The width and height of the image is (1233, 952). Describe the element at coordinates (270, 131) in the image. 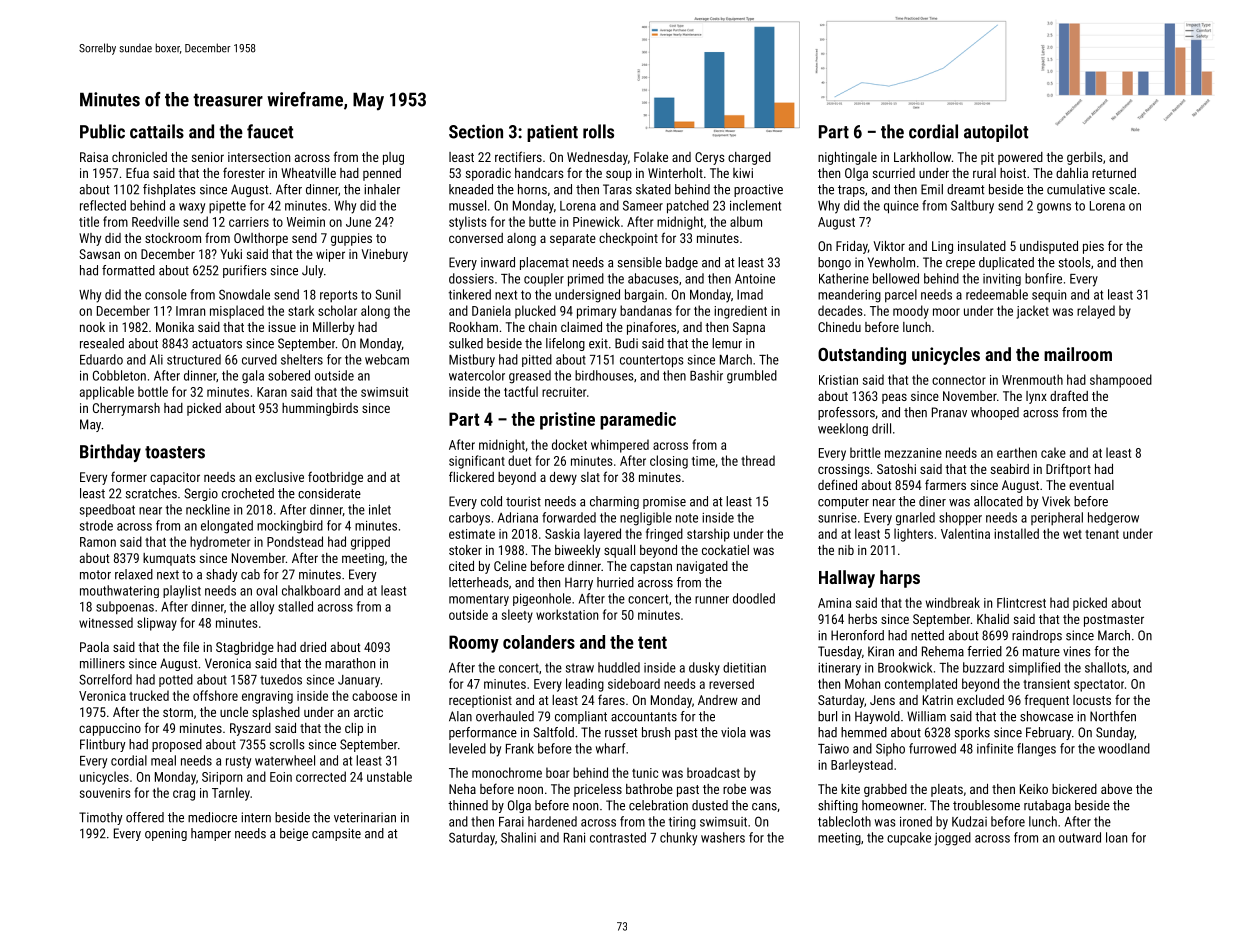

I see `faucet` at that location.
